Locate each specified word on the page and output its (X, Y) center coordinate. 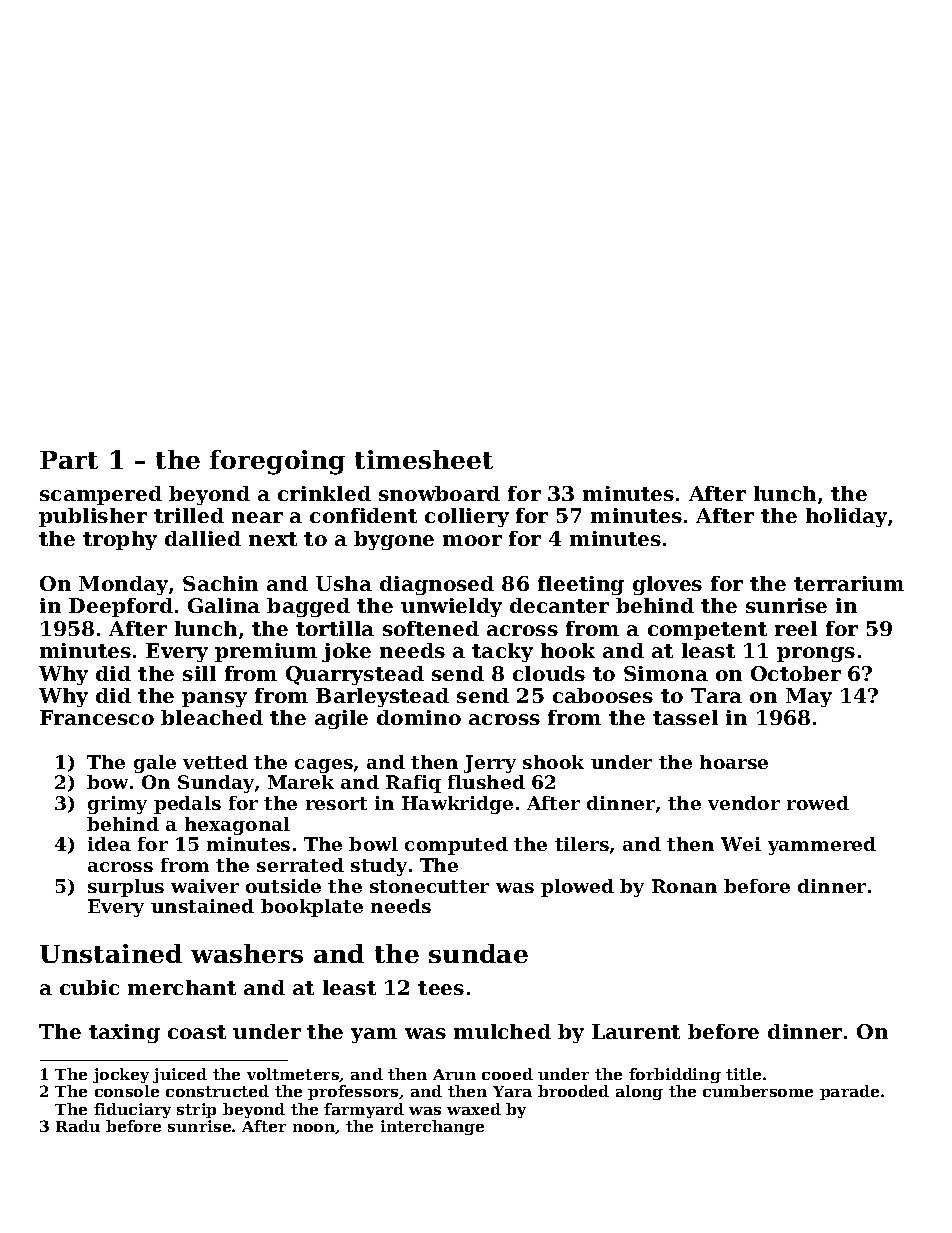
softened (431, 628)
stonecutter (429, 886)
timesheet (424, 459)
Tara (716, 695)
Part (69, 460)
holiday (846, 517)
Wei (741, 844)
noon (314, 1129)
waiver (205, 886)
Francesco (97, 717)
